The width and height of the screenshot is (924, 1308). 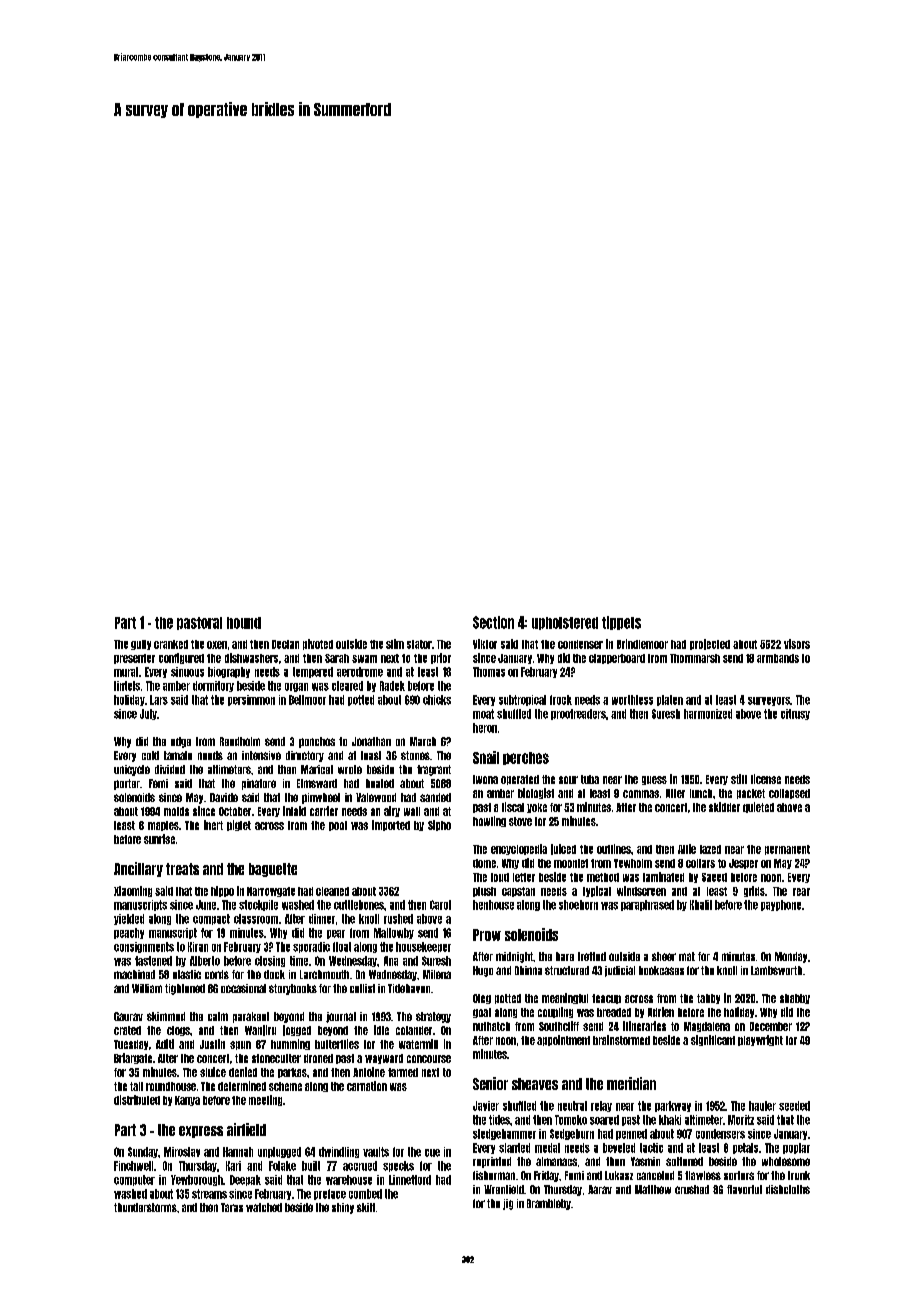 I want to click on skiff, so click(x=366, y=1207).
